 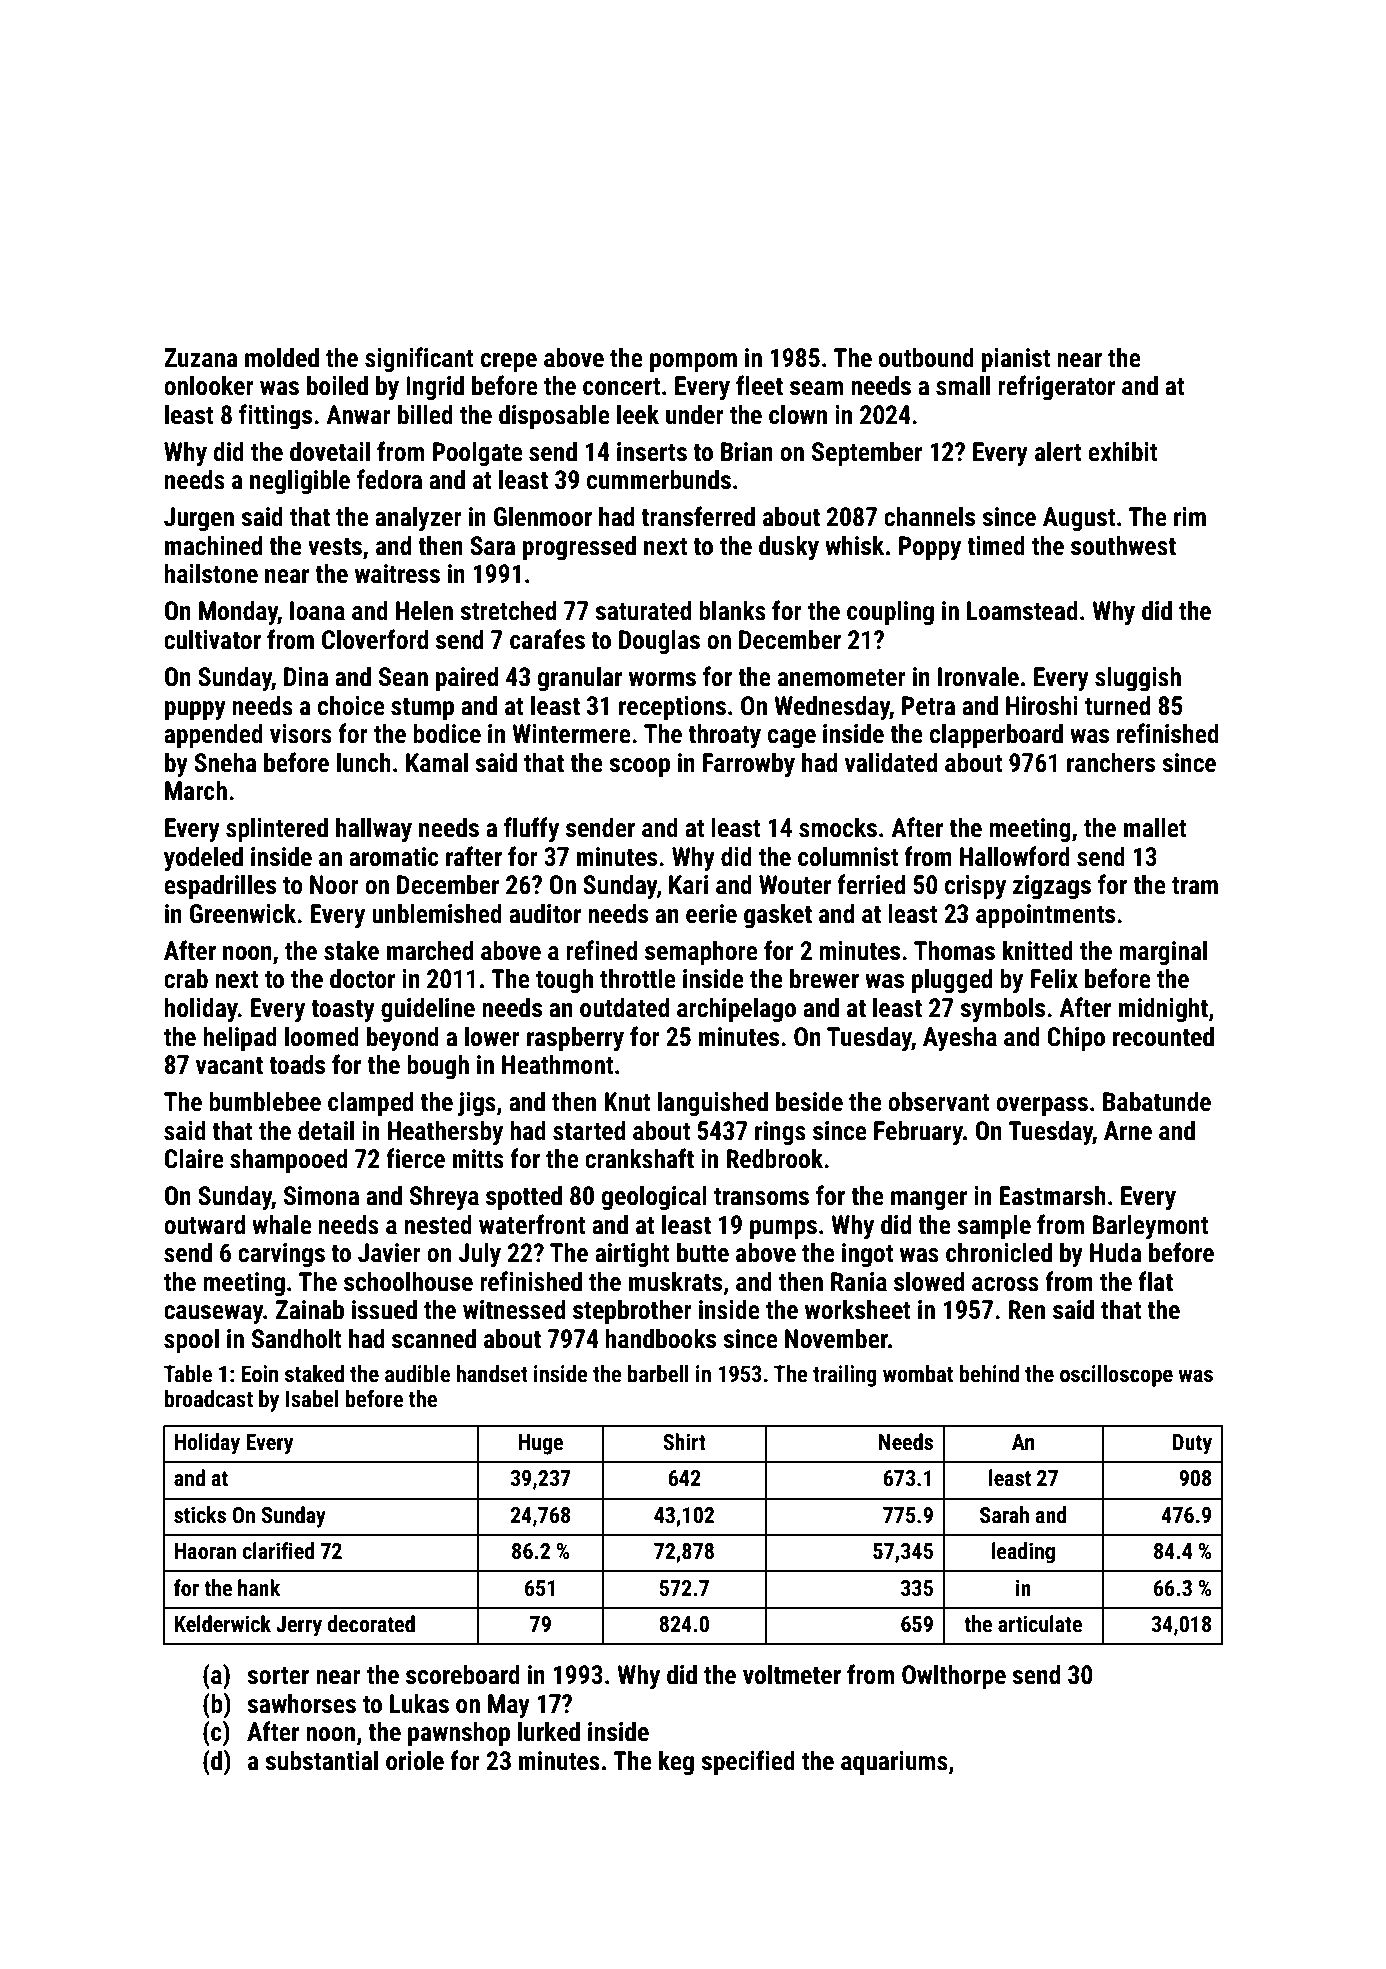 I want to click on tough, so click(x=564, y=980).
